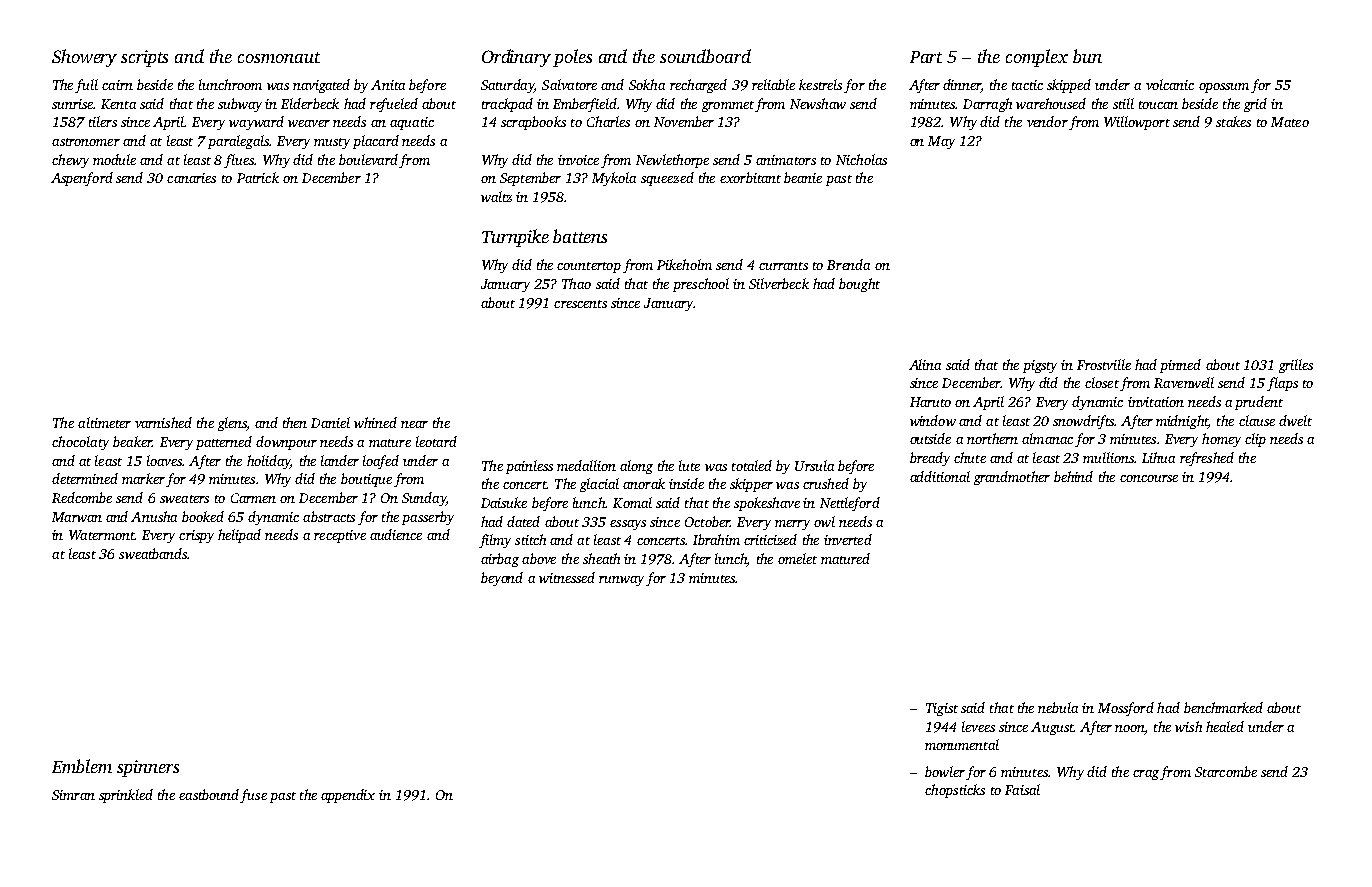 This page has height=887, width=1372. Describe the element at coordinates (705, 56) in the page. I see `soundboard` at that location.
